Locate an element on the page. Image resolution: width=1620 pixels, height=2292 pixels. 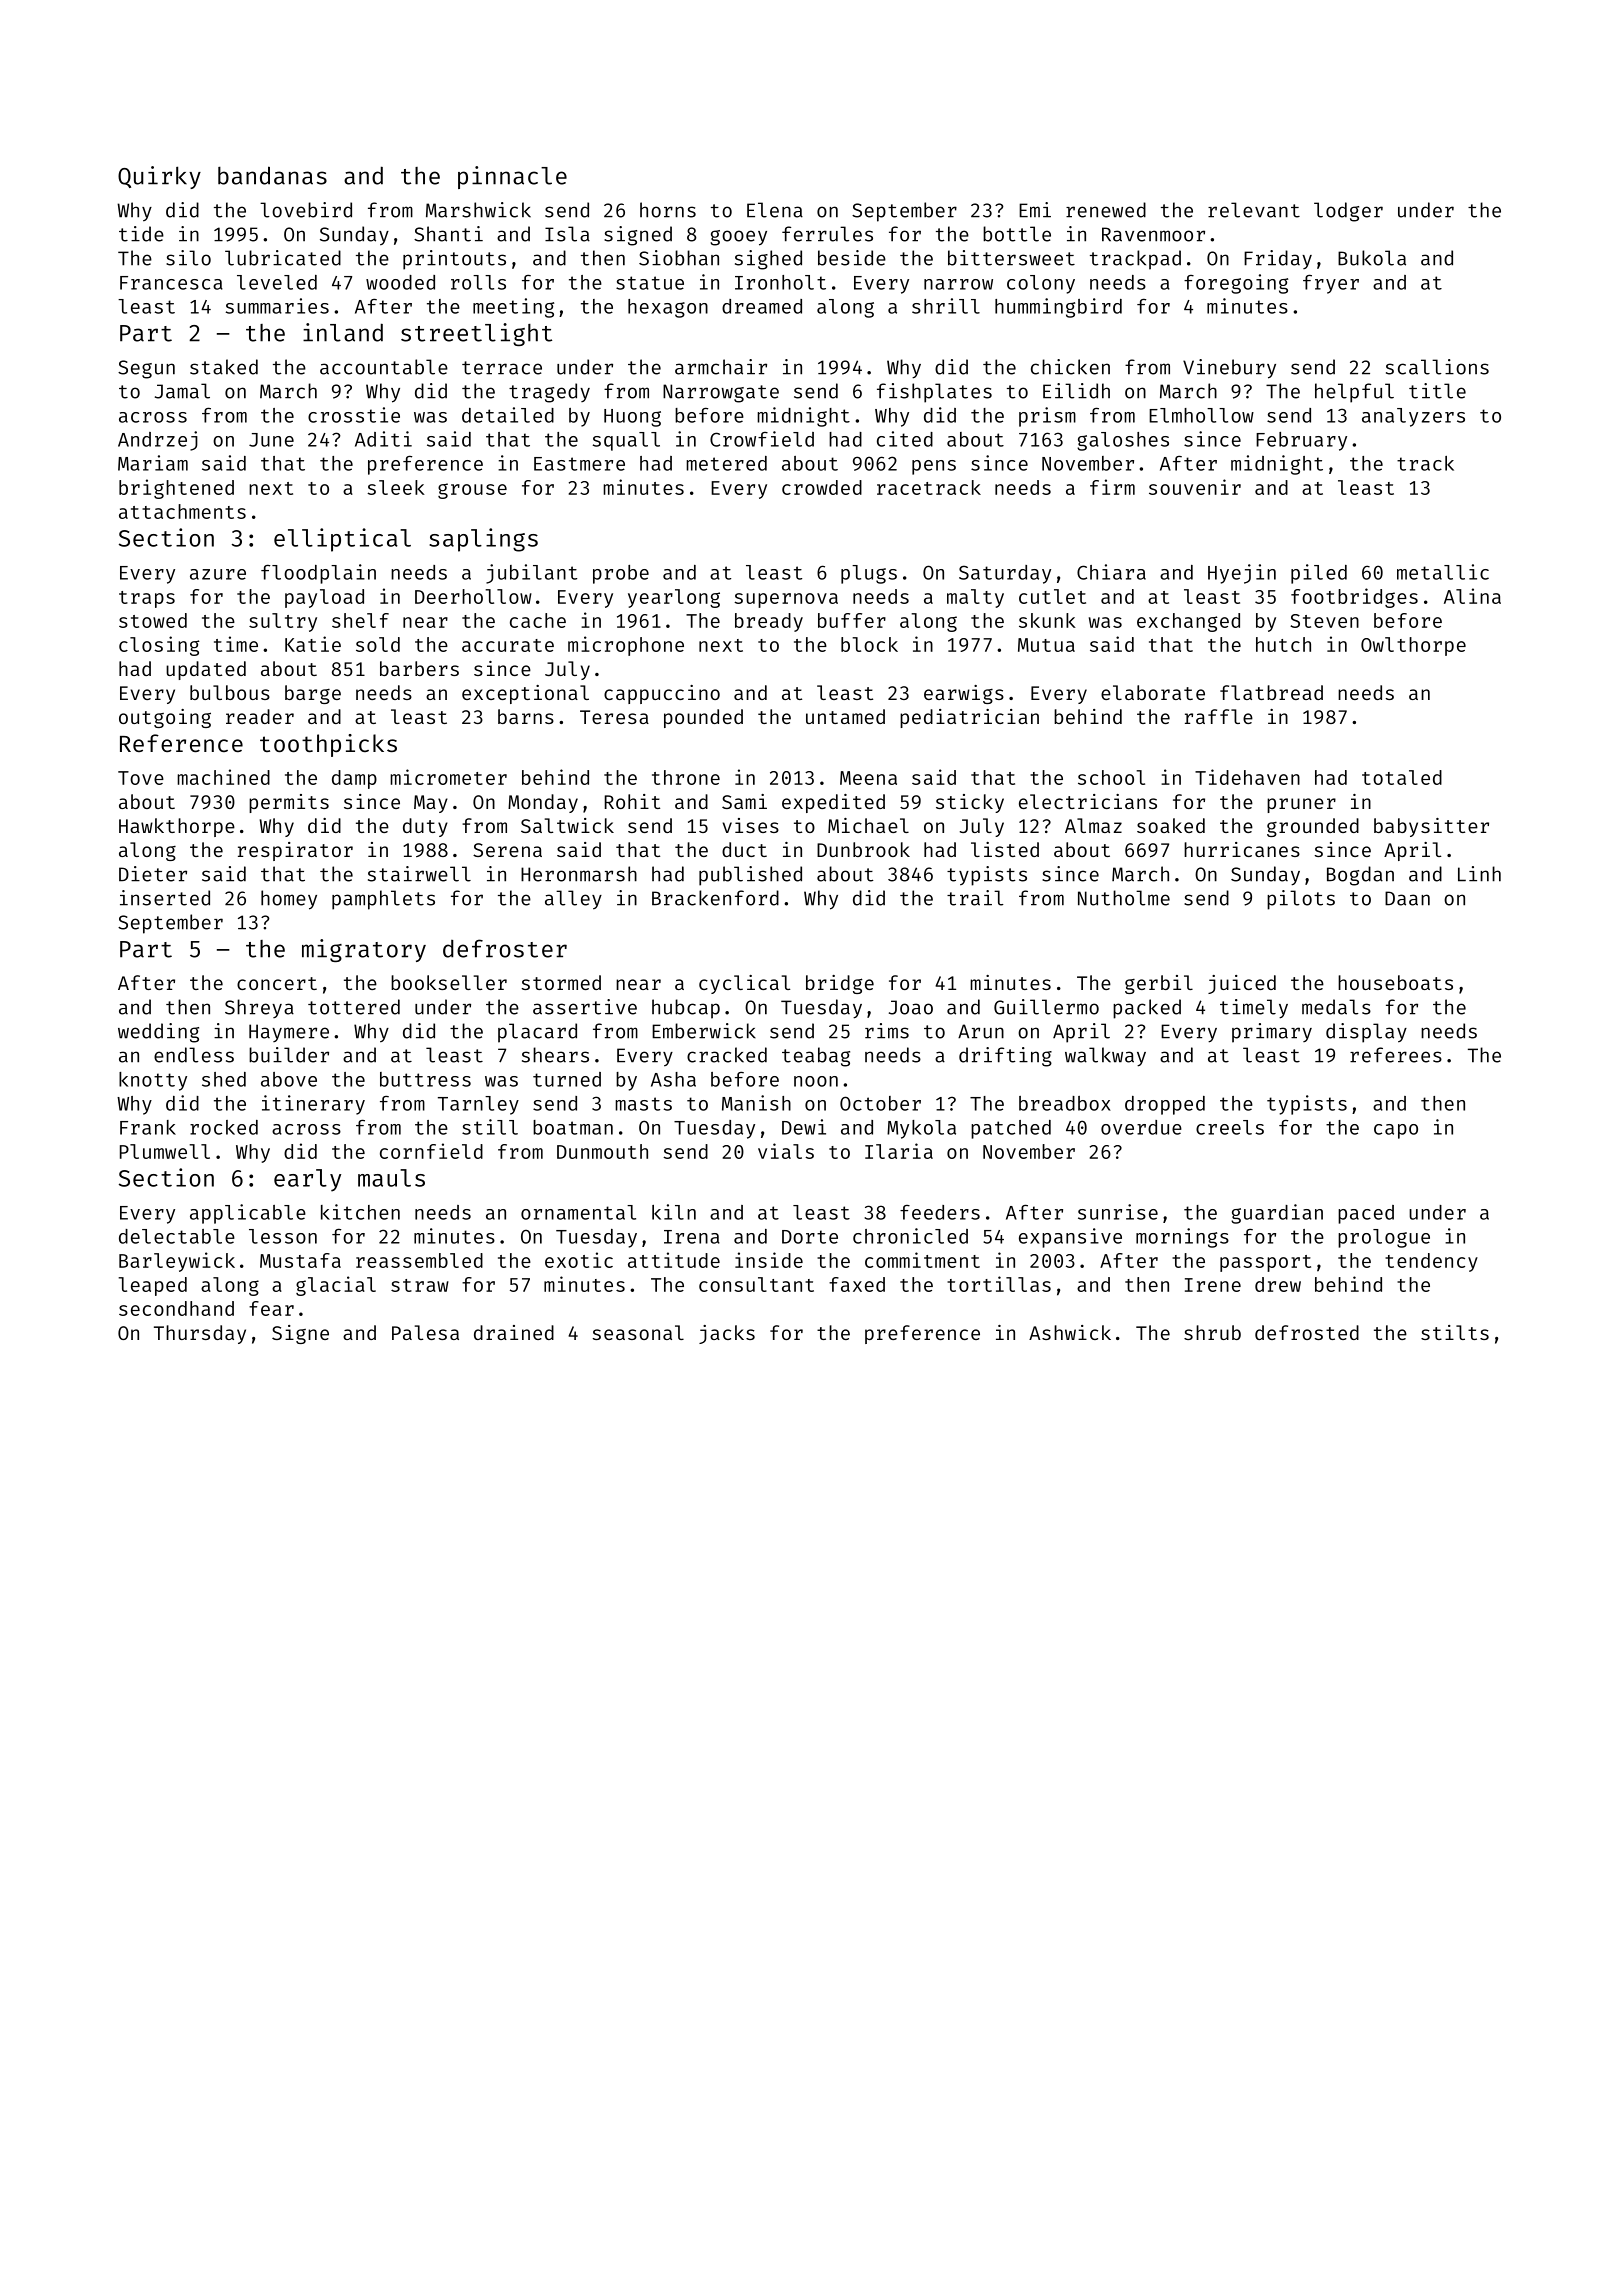
placard is located at coordinates (537, 1033).
